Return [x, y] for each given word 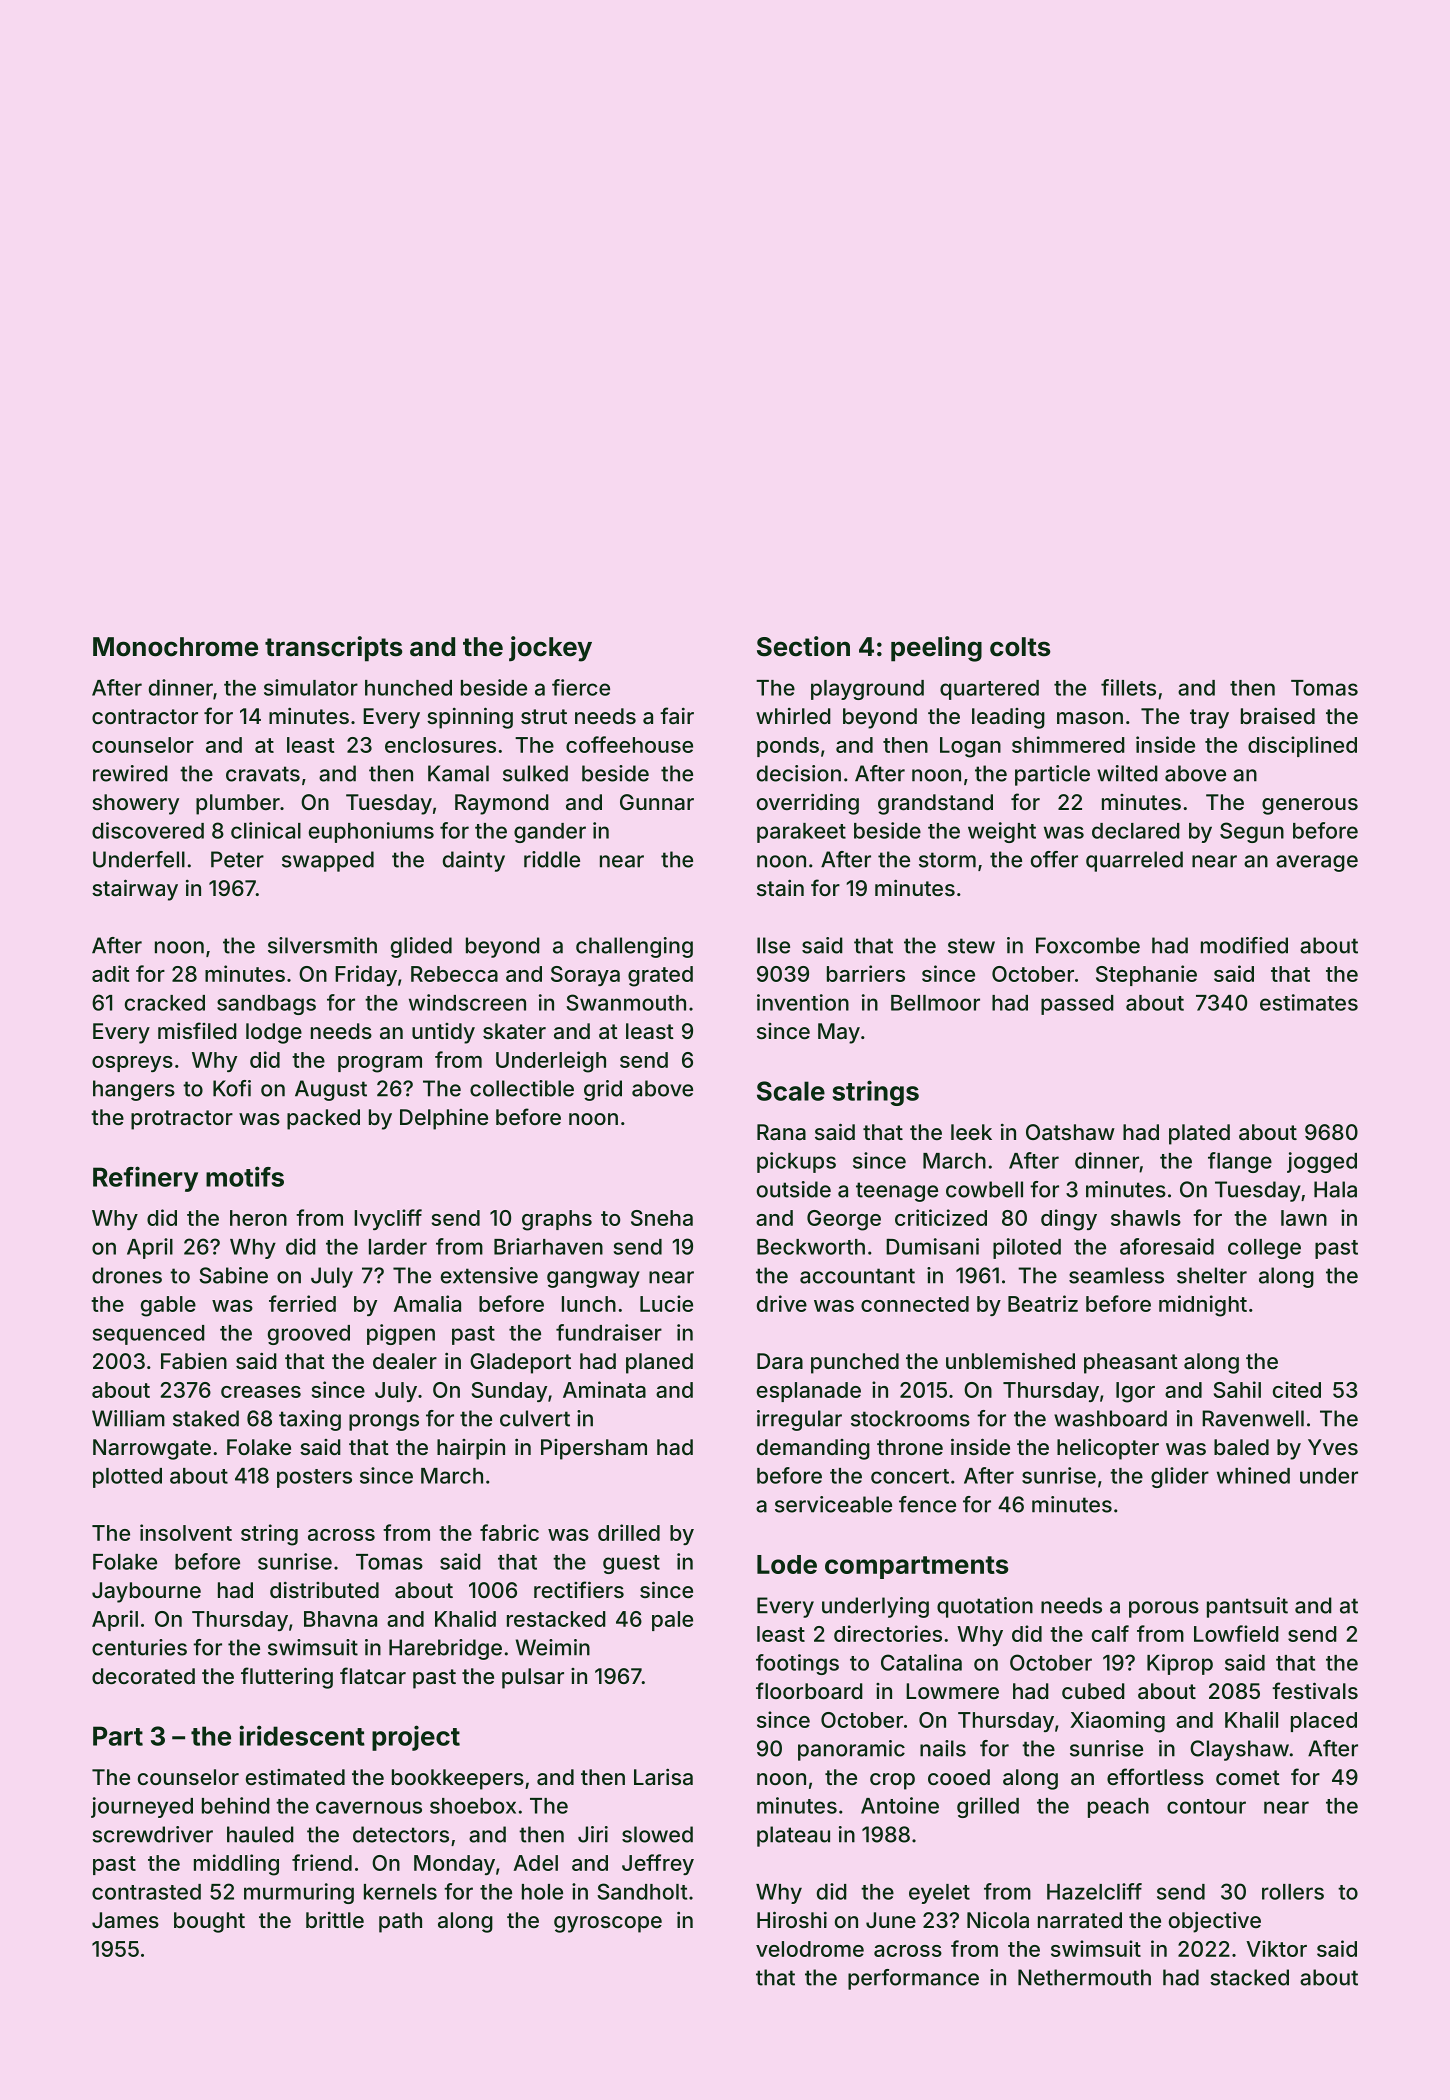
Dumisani [932, 1246]
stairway [135, 890]
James [125, 1920]
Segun [1252, 832]
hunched [408, 688]
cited [1297, 1389]
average [1317, 863]
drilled [629, 1532]
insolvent [186, 1532]
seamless [1116, 1275]
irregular [799, 1420]
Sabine [233, 1275]
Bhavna [340, 1619]
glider [1180, 1477]
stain [780, 888]
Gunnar [657, 802]
